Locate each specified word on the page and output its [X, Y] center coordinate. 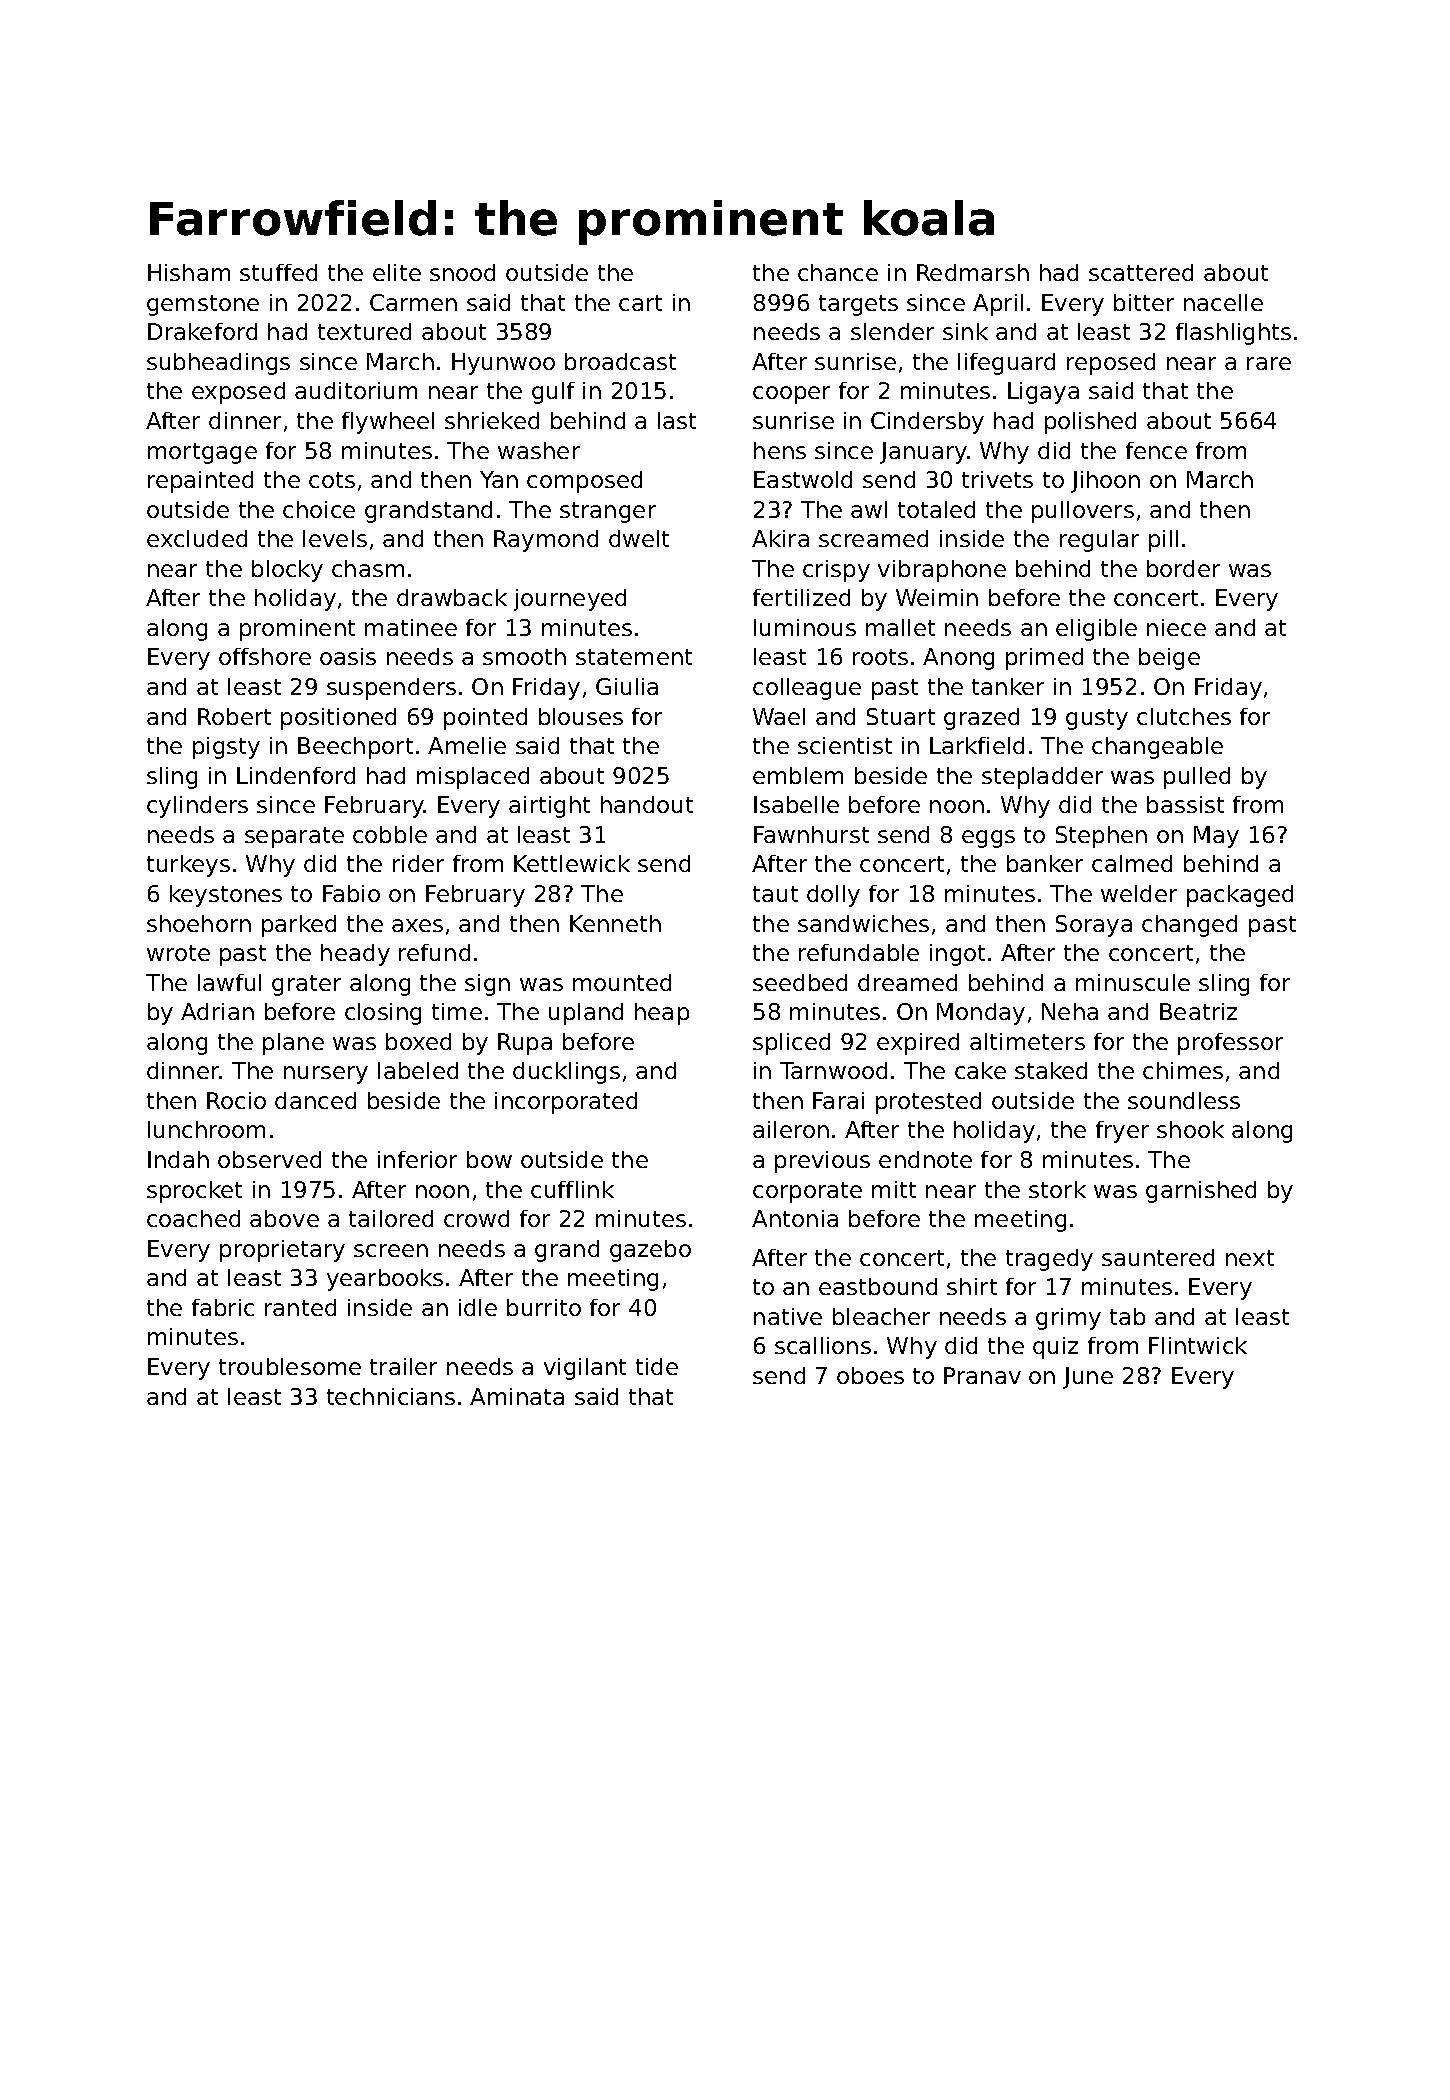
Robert [234, 716]
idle [478, 1307]
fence [1156, 450]
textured [364, 331]
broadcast [620, 361]
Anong [958, 659]
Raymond [546, 541]
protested [928, 1103]
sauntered [1158, 1257]
